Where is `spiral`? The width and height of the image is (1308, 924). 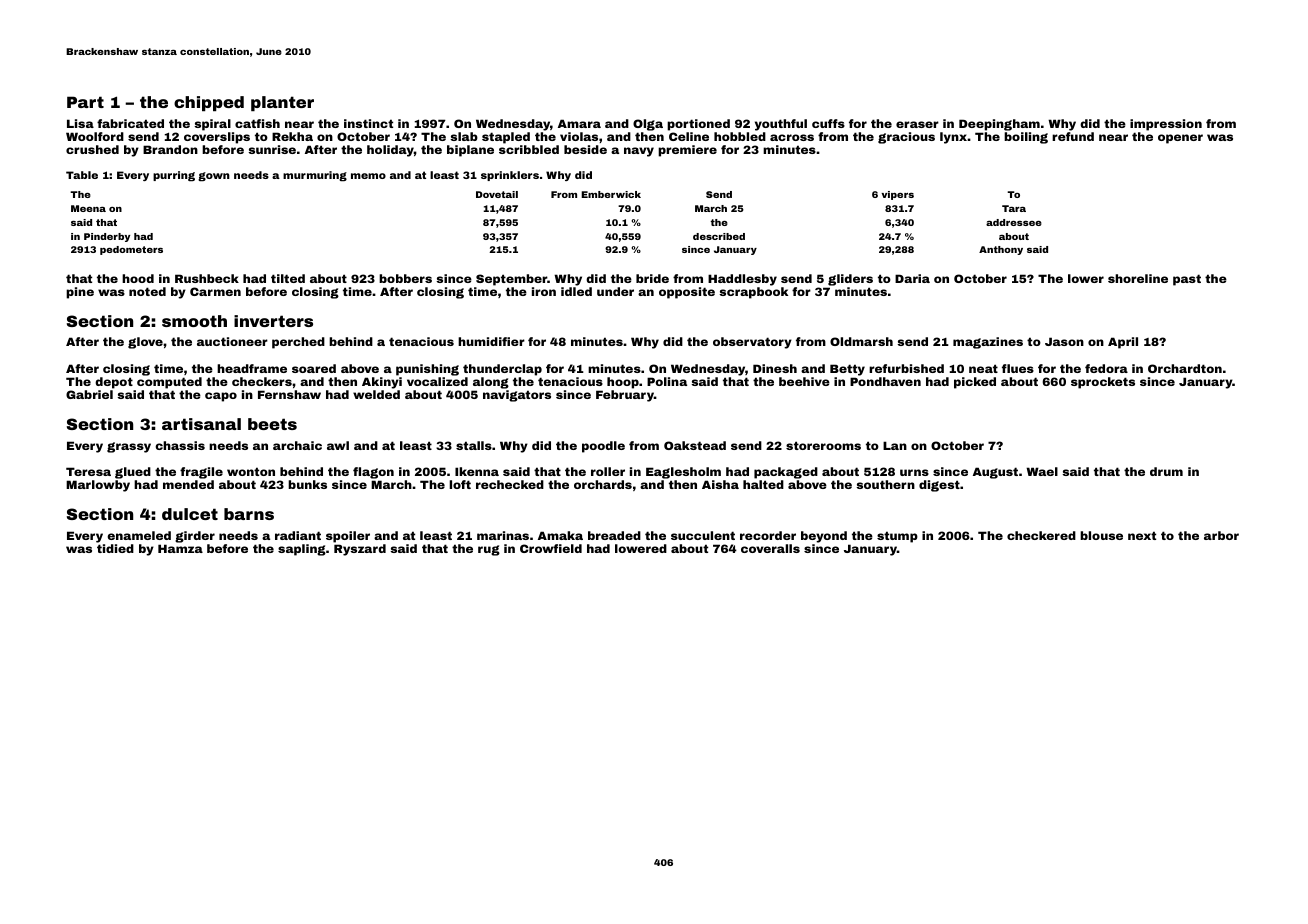 spiral is located at coordinates (212, 125).
